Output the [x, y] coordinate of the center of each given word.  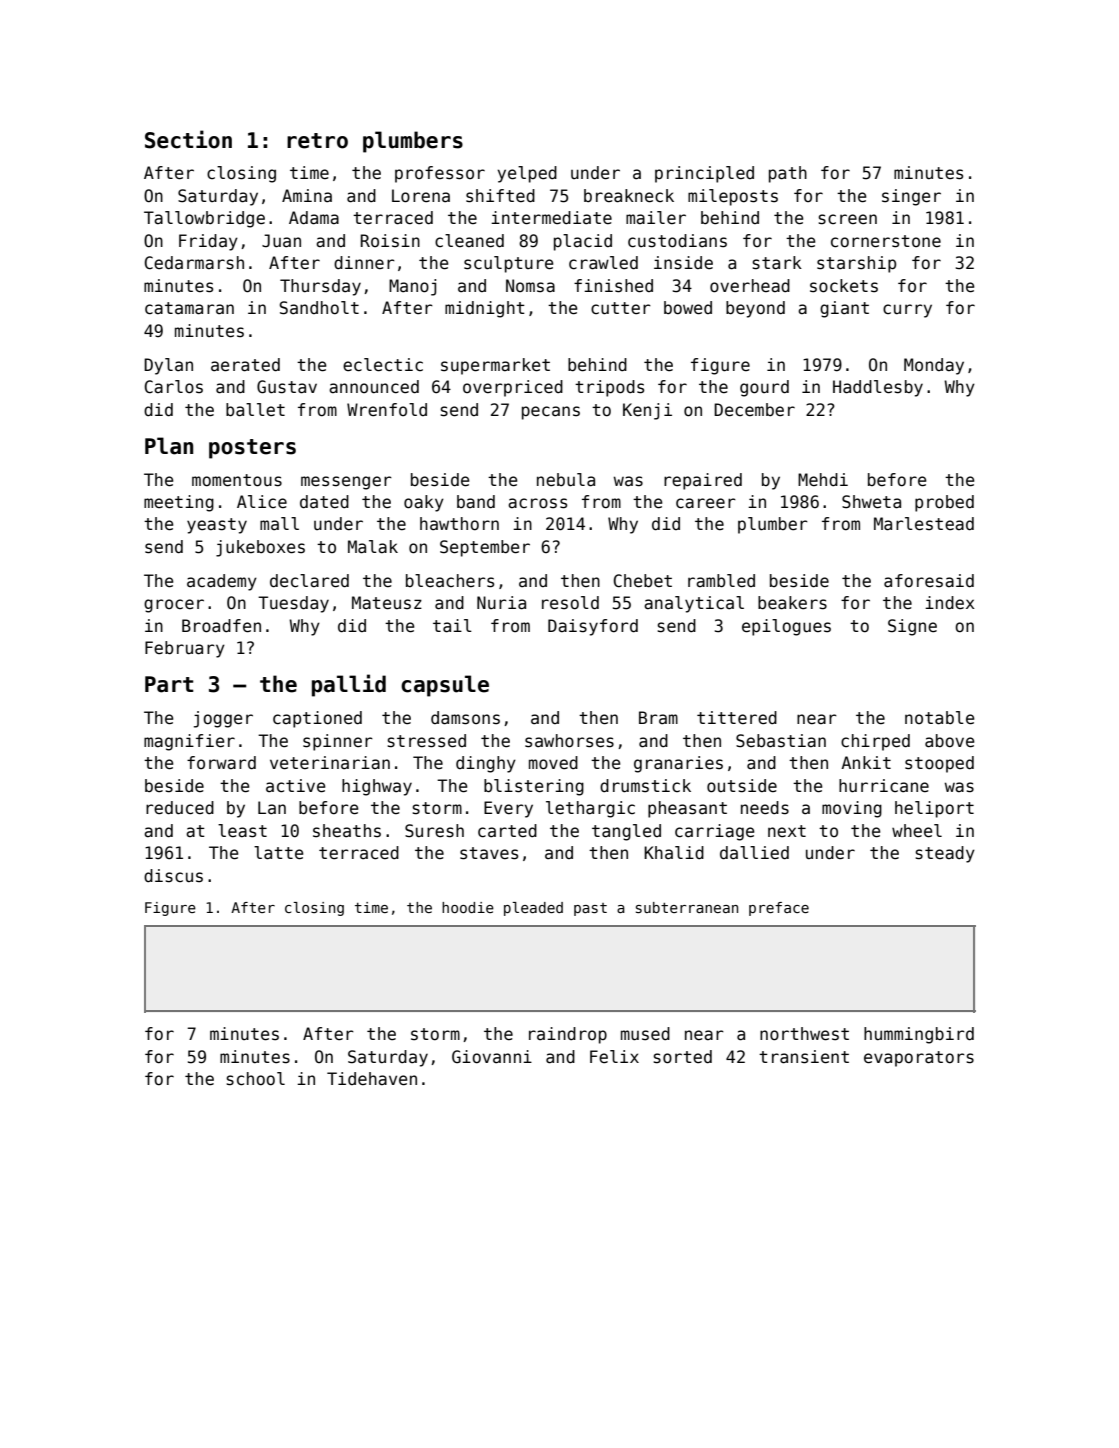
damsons [465, 718]
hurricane [884, 786]
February [185, 649]
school [255, 1079]
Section [188, 139]
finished [613, 286]
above [949, 741]
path [788, 174]
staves [489, 853]
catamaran [189, 308]
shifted [500, 196]
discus [173, 876]
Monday [934, 366]
